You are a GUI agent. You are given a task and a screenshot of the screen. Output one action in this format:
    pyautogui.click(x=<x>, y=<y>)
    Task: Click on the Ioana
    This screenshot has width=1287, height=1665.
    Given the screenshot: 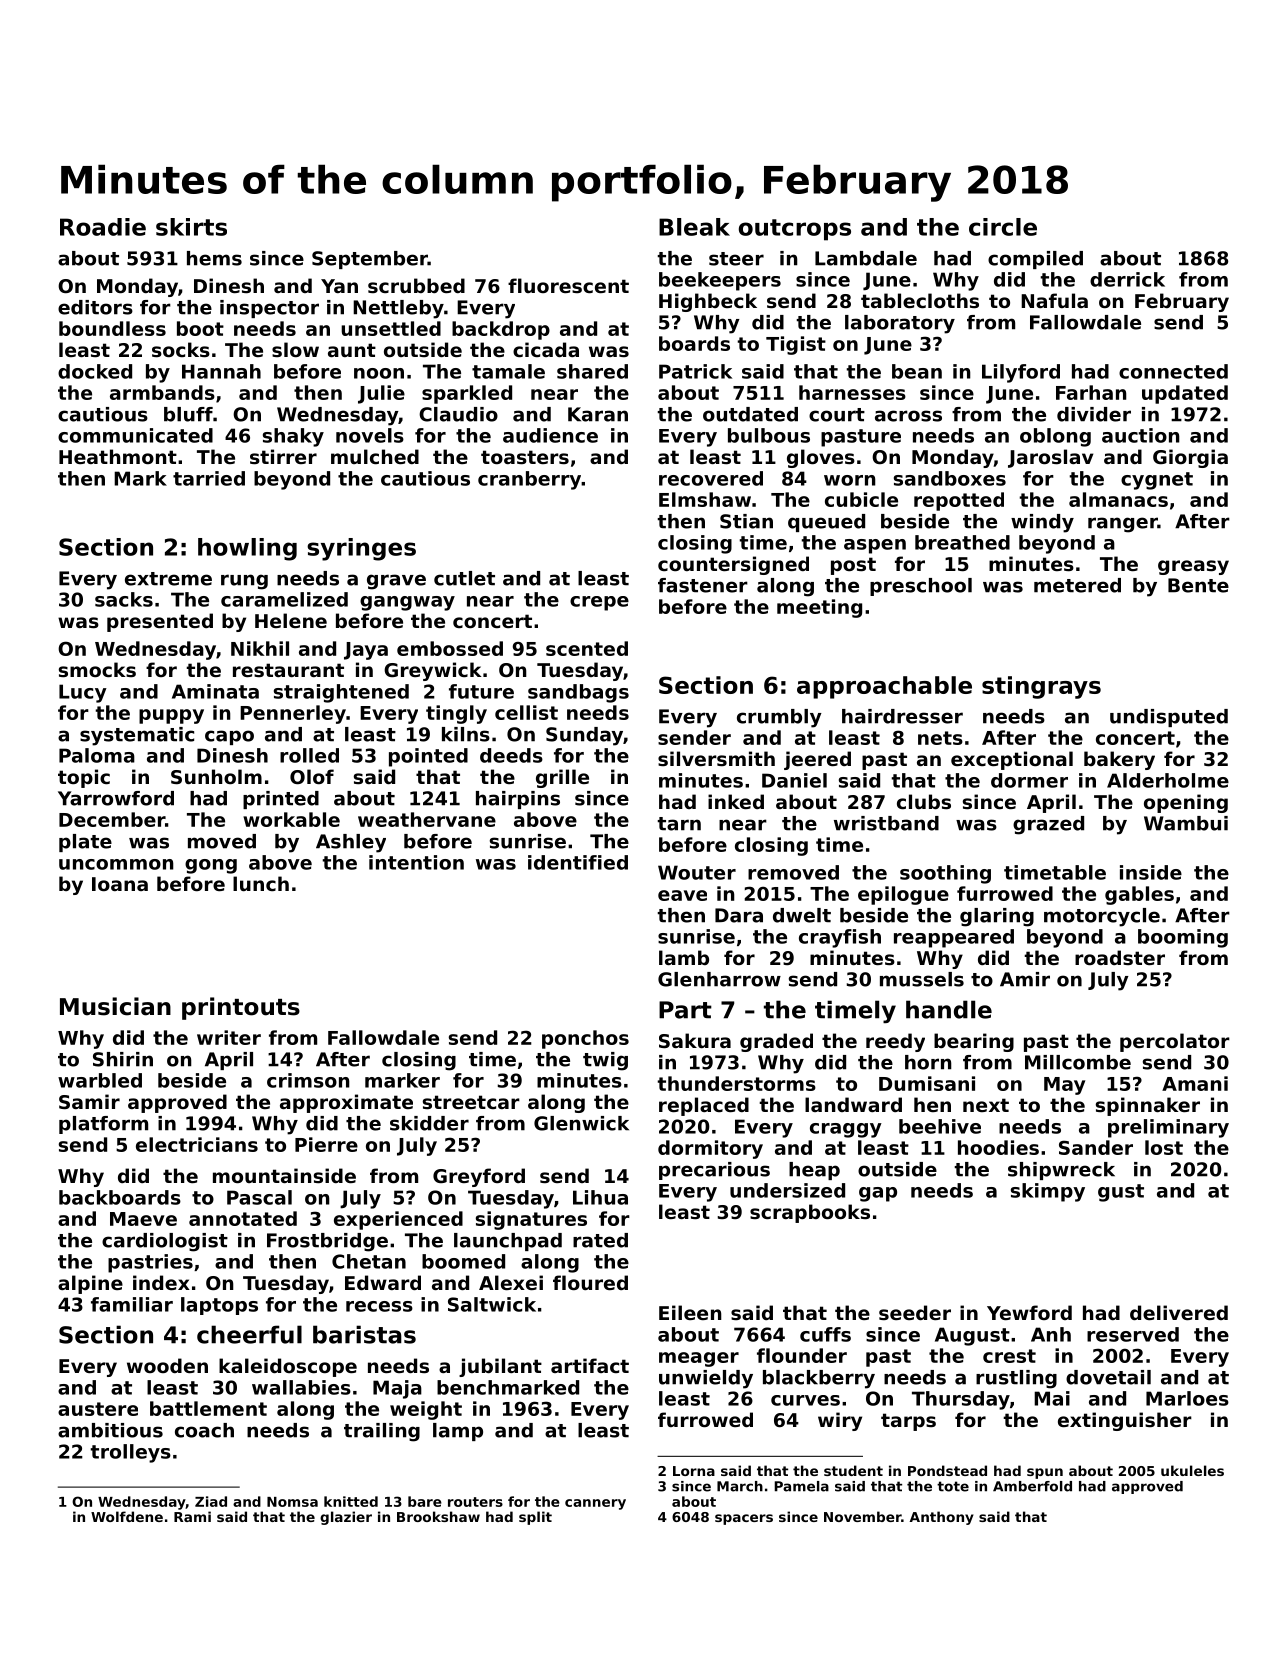 What is the action you would take?
    pyautogui.click(x=120, y=884)
